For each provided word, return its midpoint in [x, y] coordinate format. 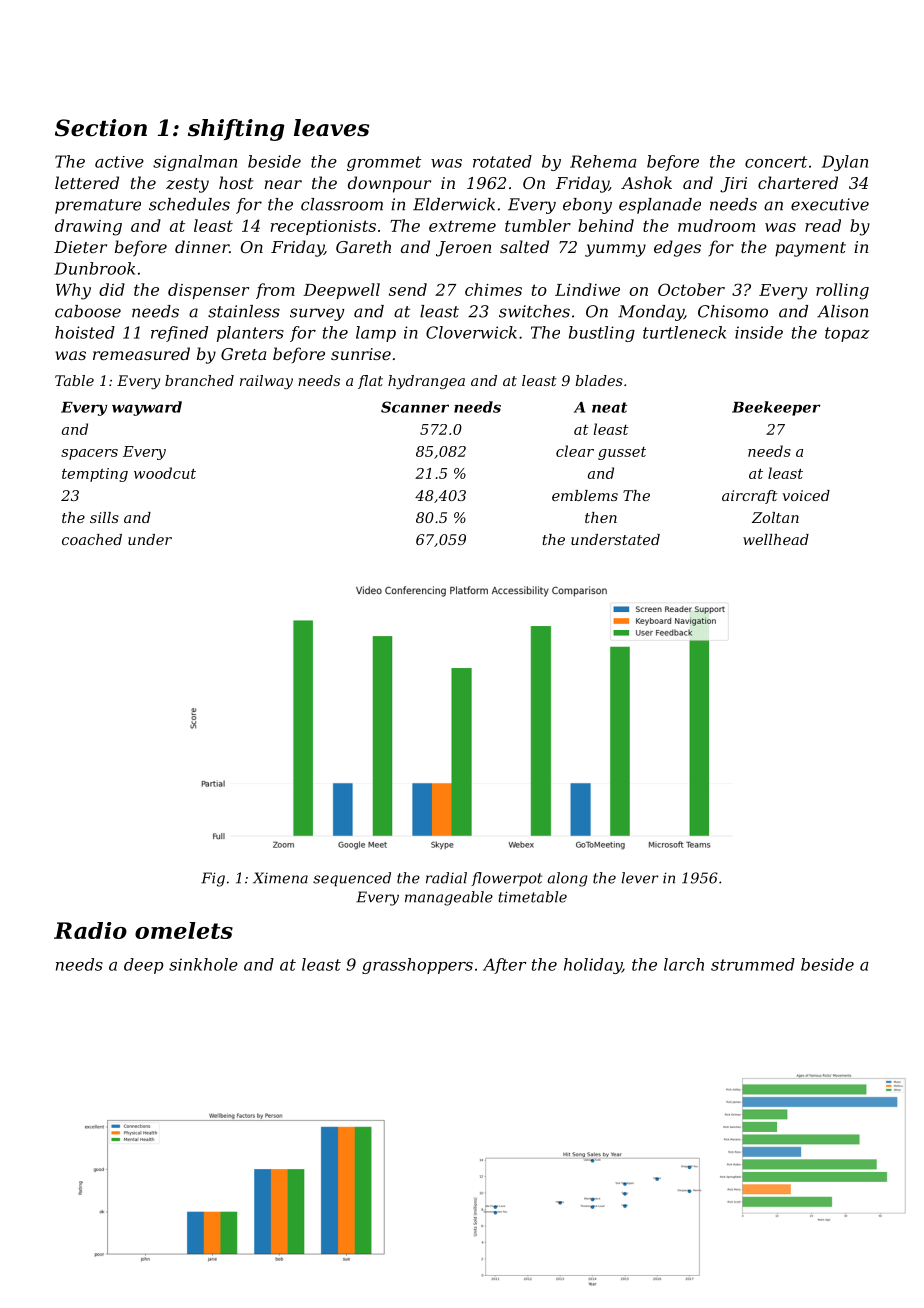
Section [101, 128]
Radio [90, 930]
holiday [593, 966]
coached [92, 539]
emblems [585, 495]
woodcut [165, 473]
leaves [331, 128]
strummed [753, 964]
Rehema [603, 161]
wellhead [776, 539]
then [601, 517]
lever [640, 878]
